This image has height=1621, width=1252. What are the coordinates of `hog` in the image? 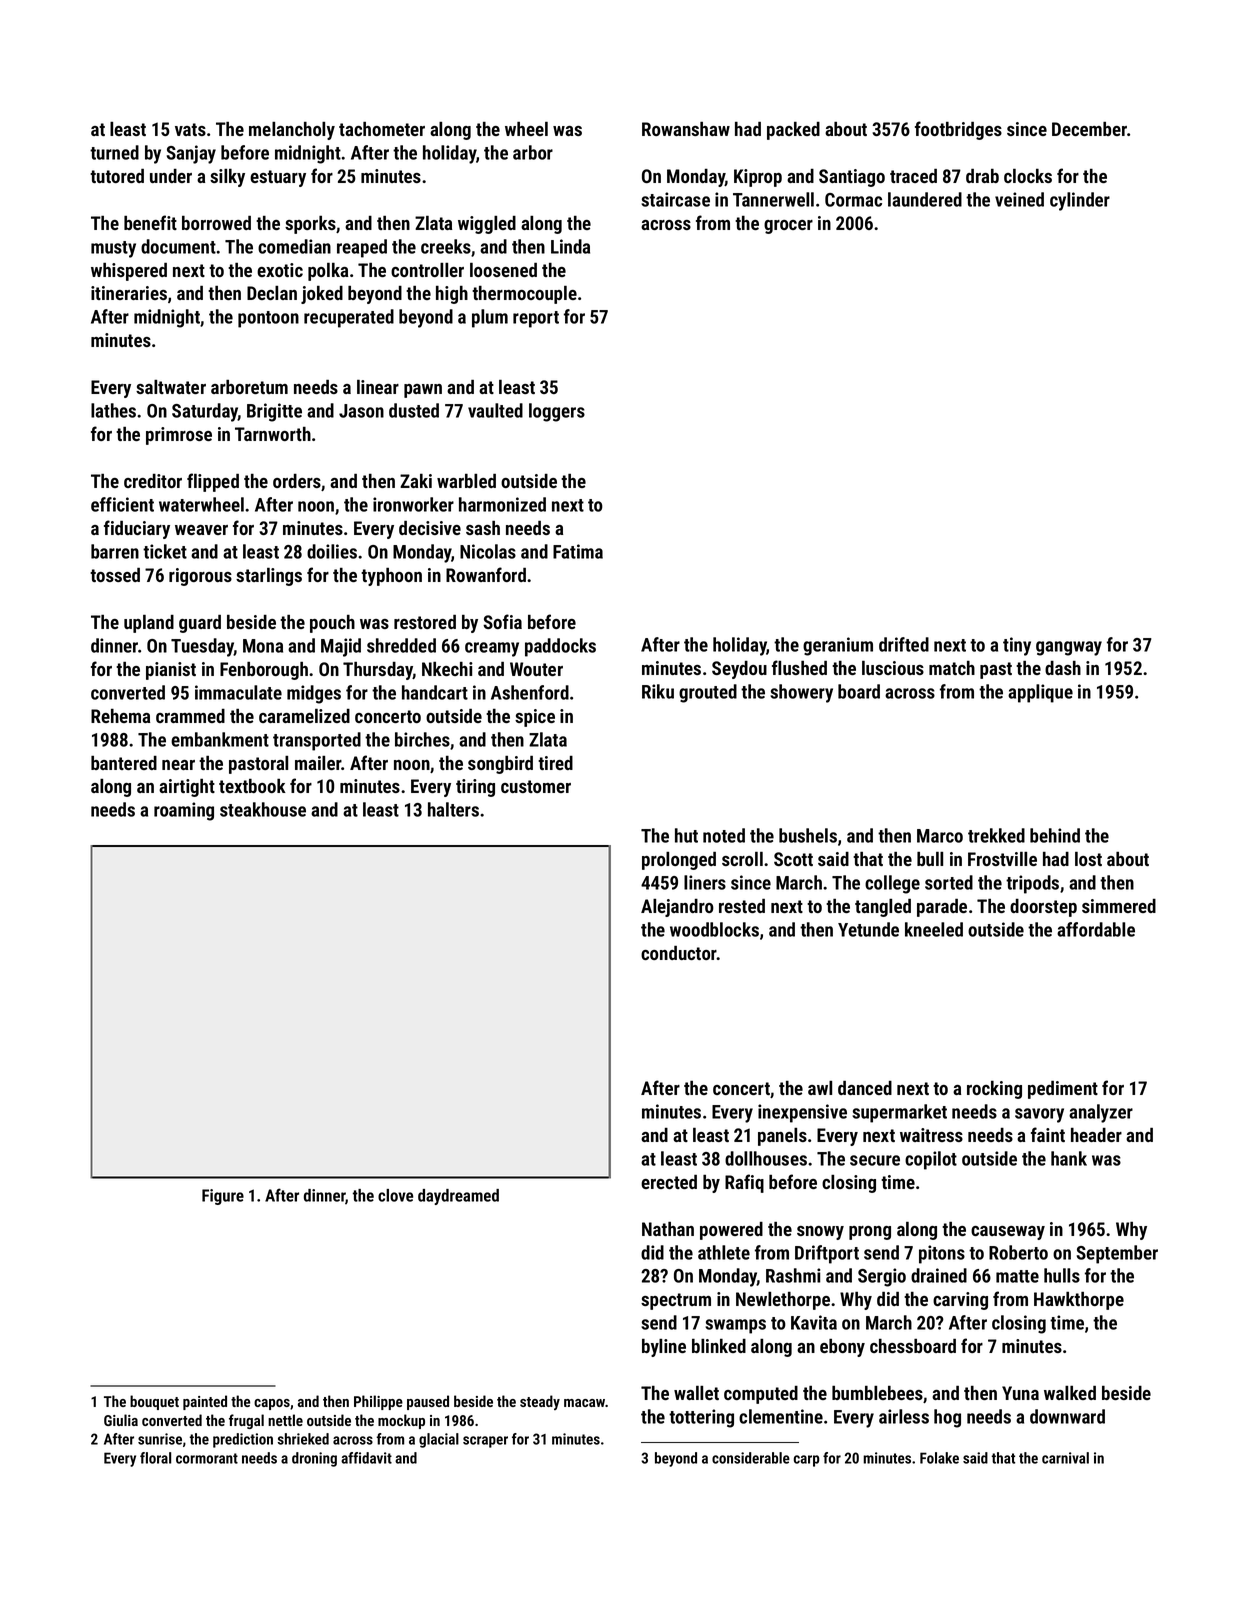 It's located at (947, 1418).
